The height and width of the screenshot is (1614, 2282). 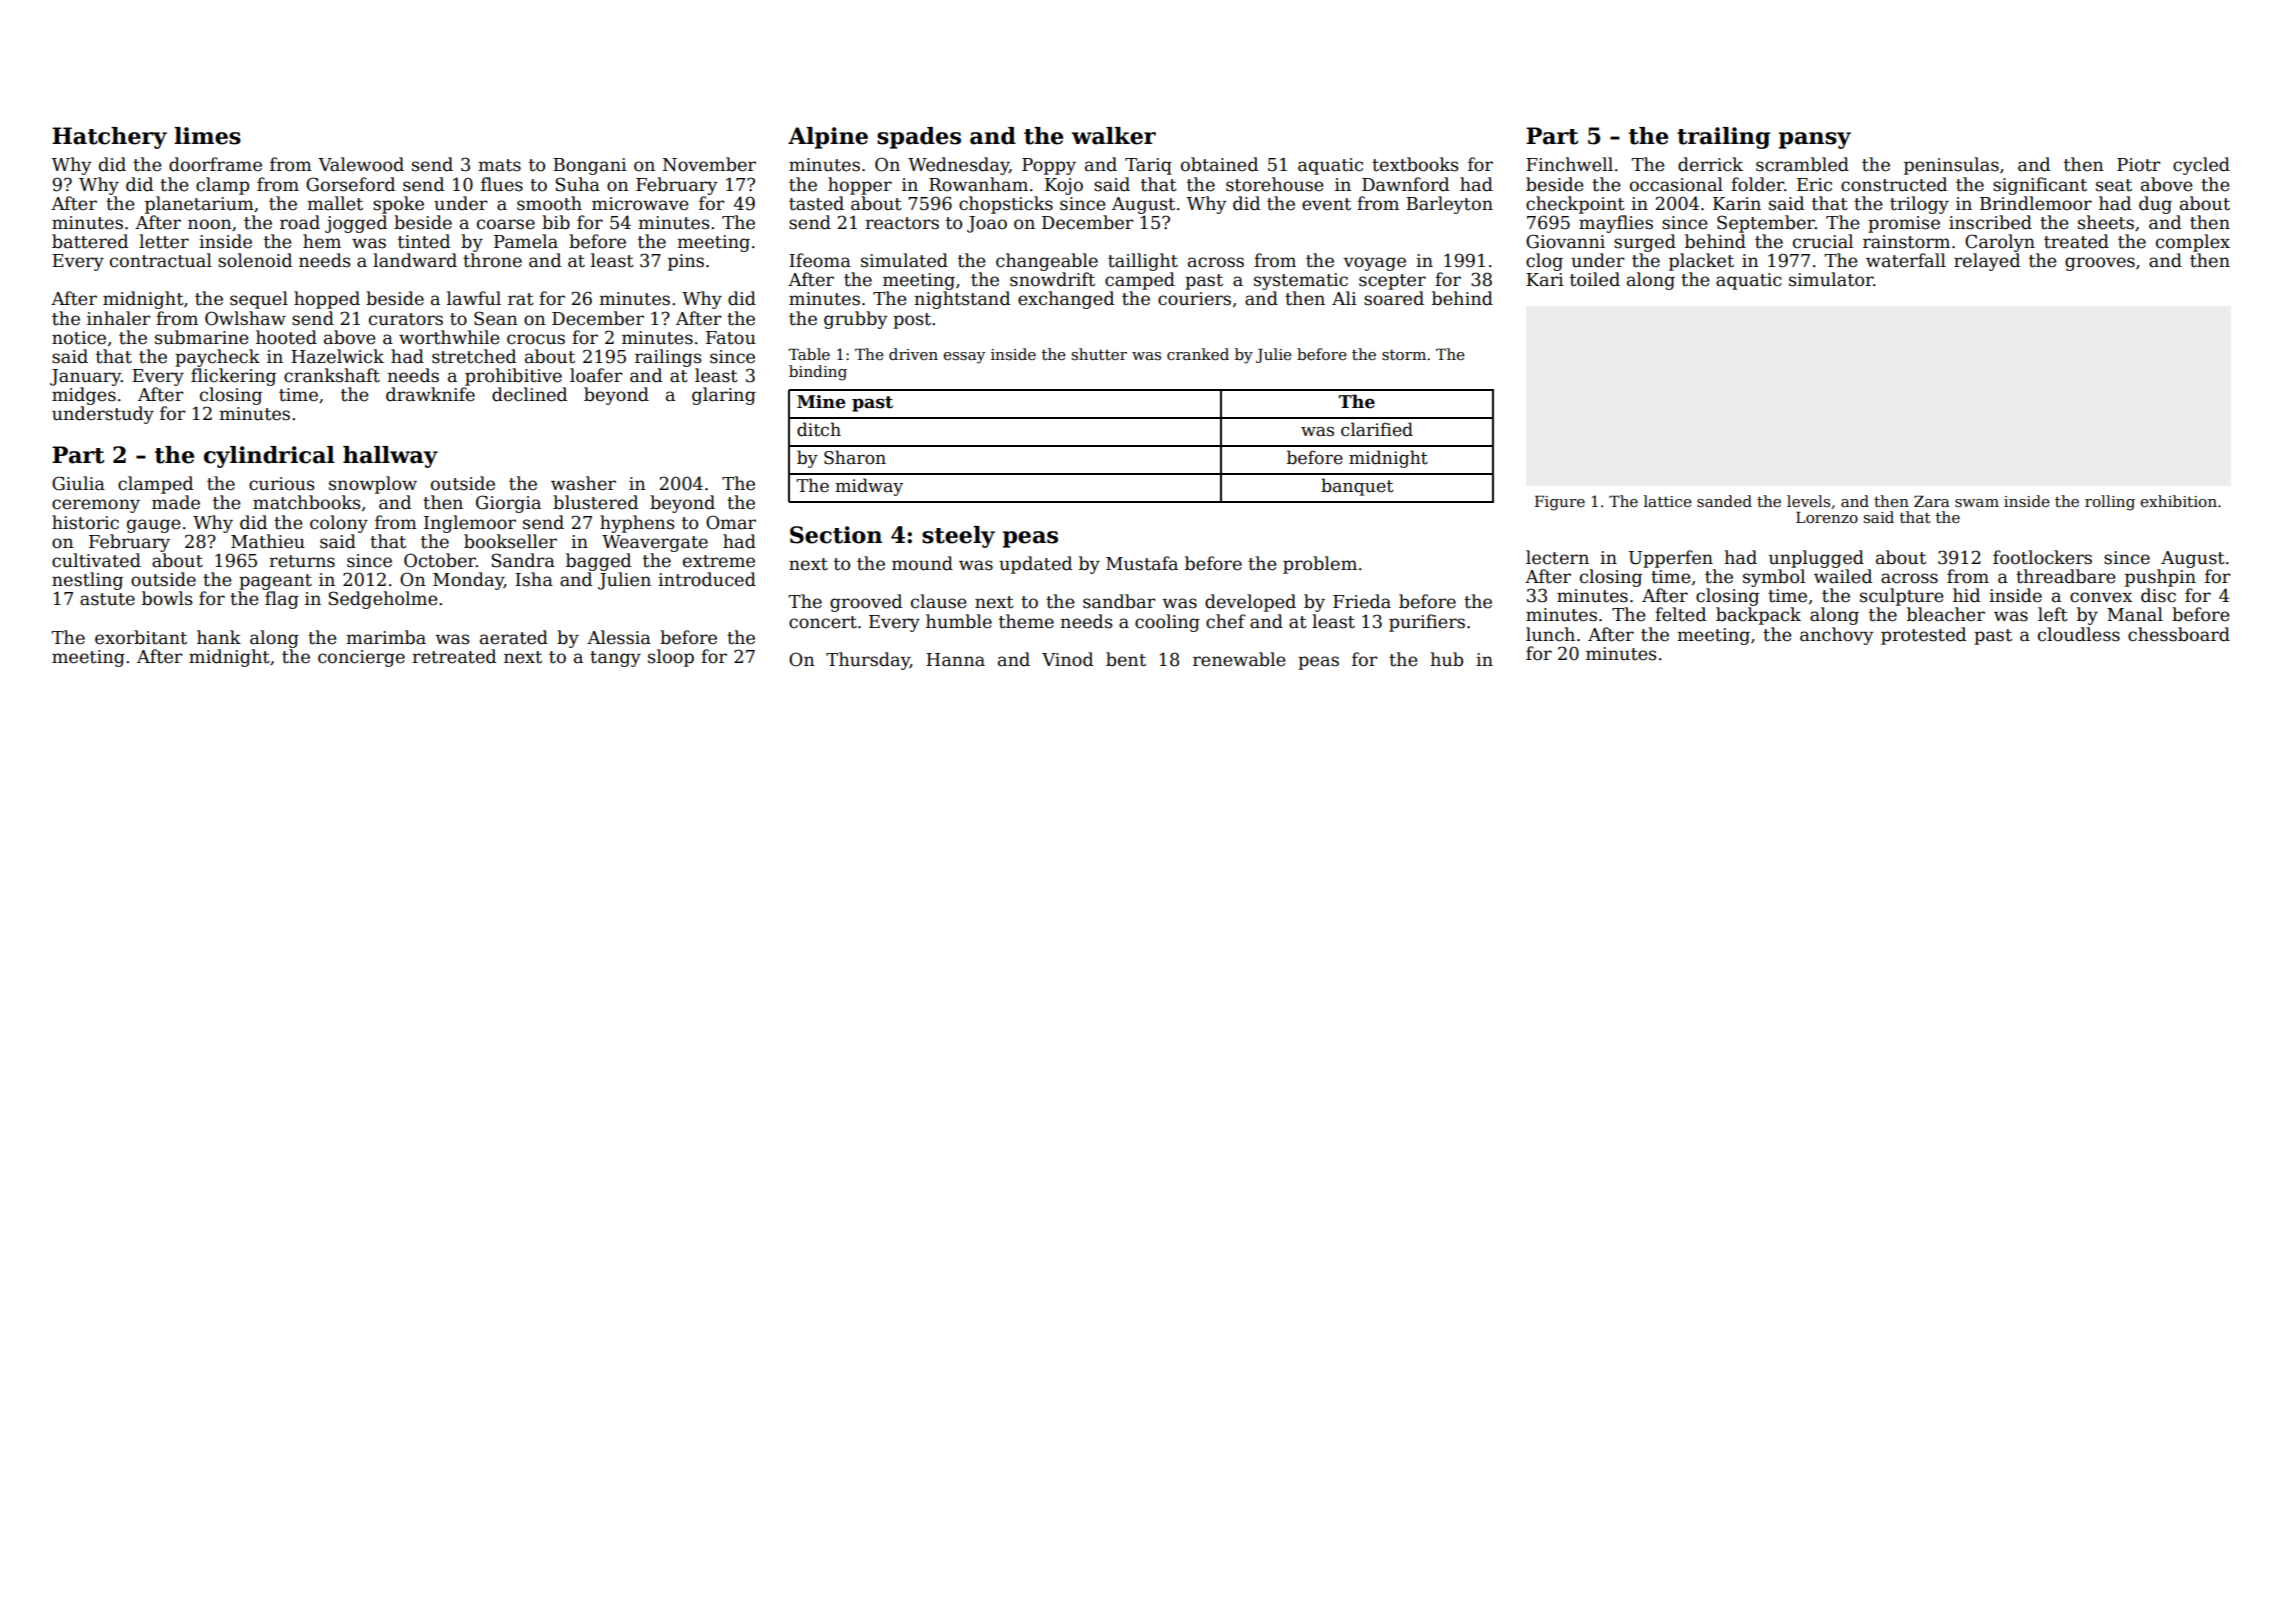 I want to click on Rowanham, so click(x=978, y=184).
